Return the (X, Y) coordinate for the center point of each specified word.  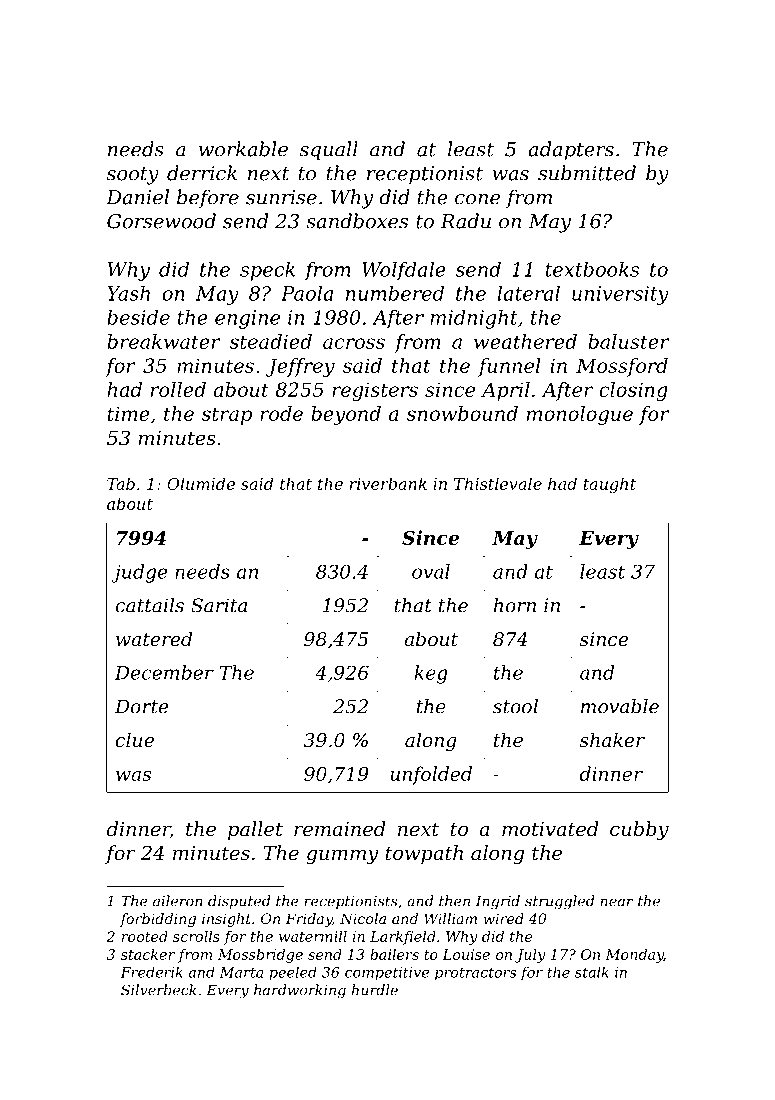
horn (515, 605)
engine (247, 319)
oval (431, 571)
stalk (592, 972)
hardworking (300, 991)
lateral (529, 293)
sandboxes (357, 221)
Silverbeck (159, 990)
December (164, 672)
